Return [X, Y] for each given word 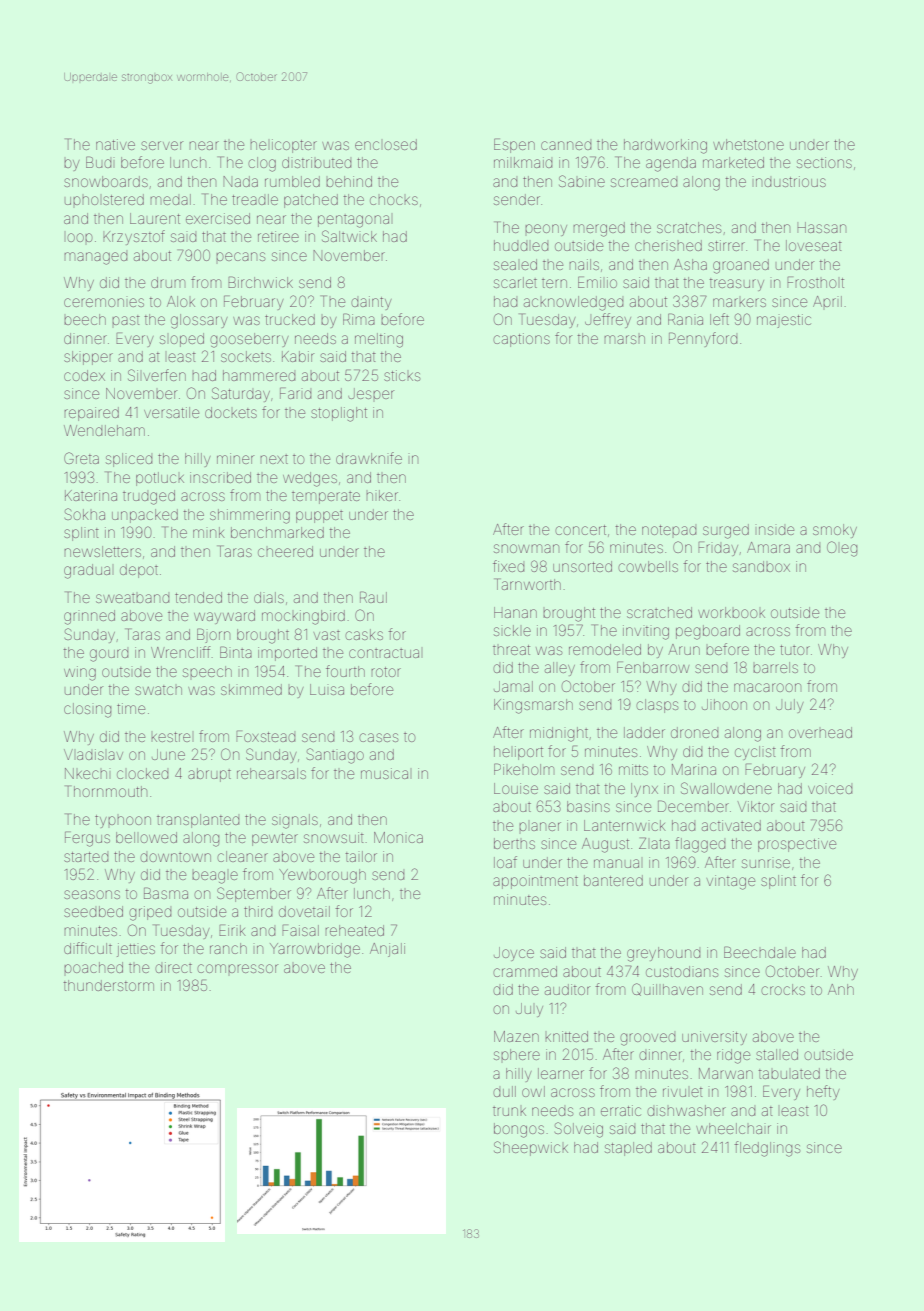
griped [150, 913]
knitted [566, 1036]
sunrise [766, 863]
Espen [514, 145]
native [115, 144]
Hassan [821, 227]
